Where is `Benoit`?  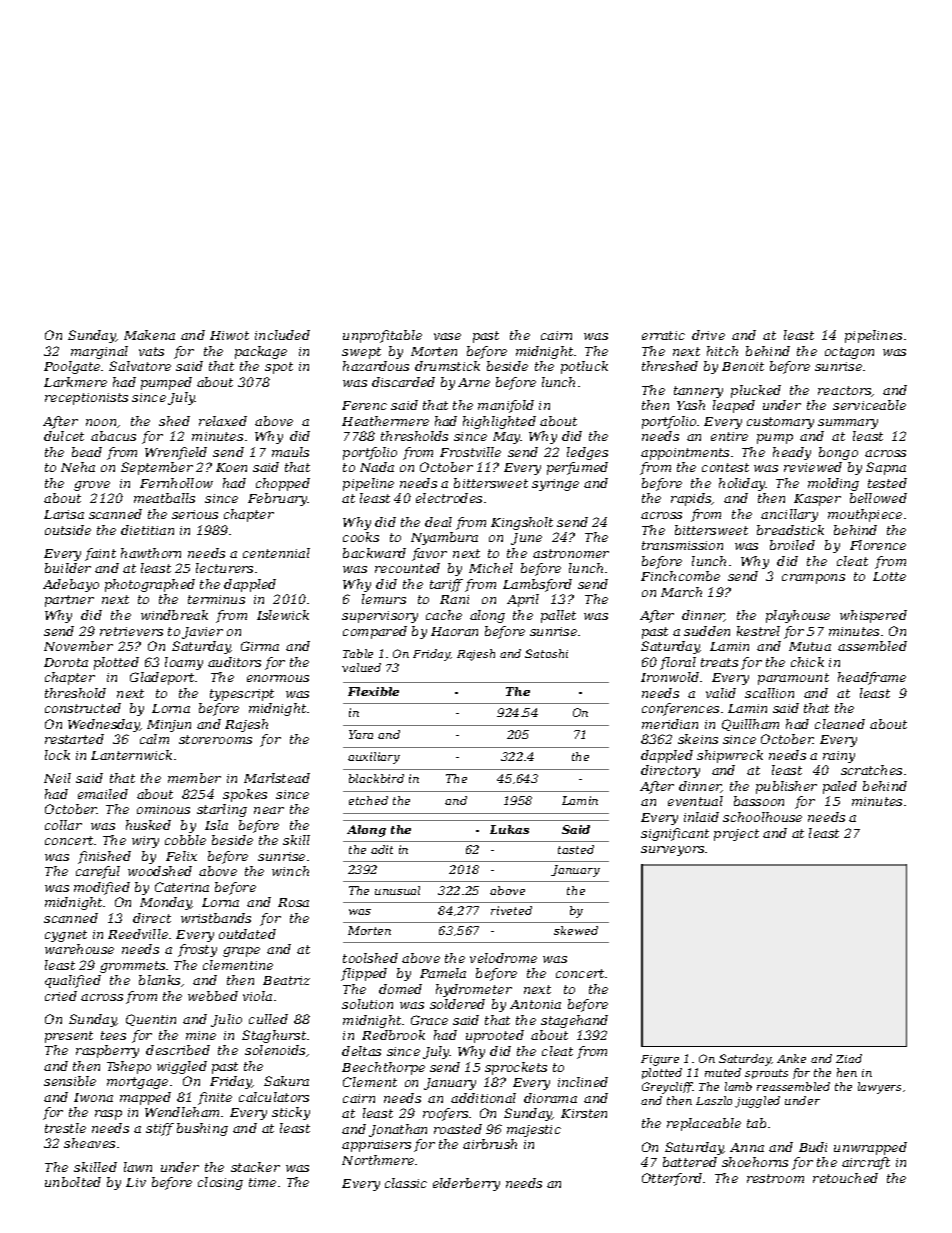 Benoit is located at coordinates (743, 366).
